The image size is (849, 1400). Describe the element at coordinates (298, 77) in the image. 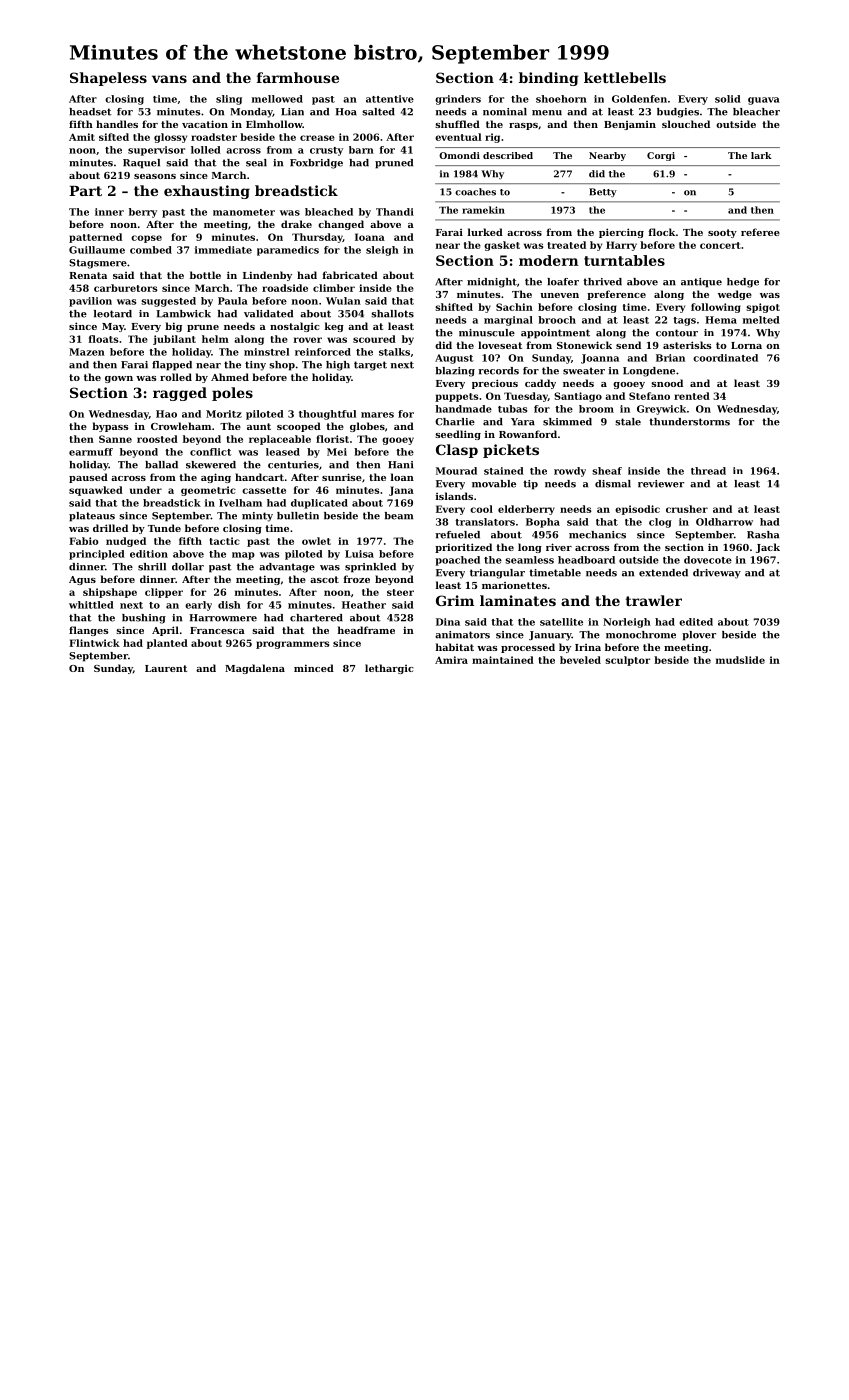

I see `farmhouse` at that location.
